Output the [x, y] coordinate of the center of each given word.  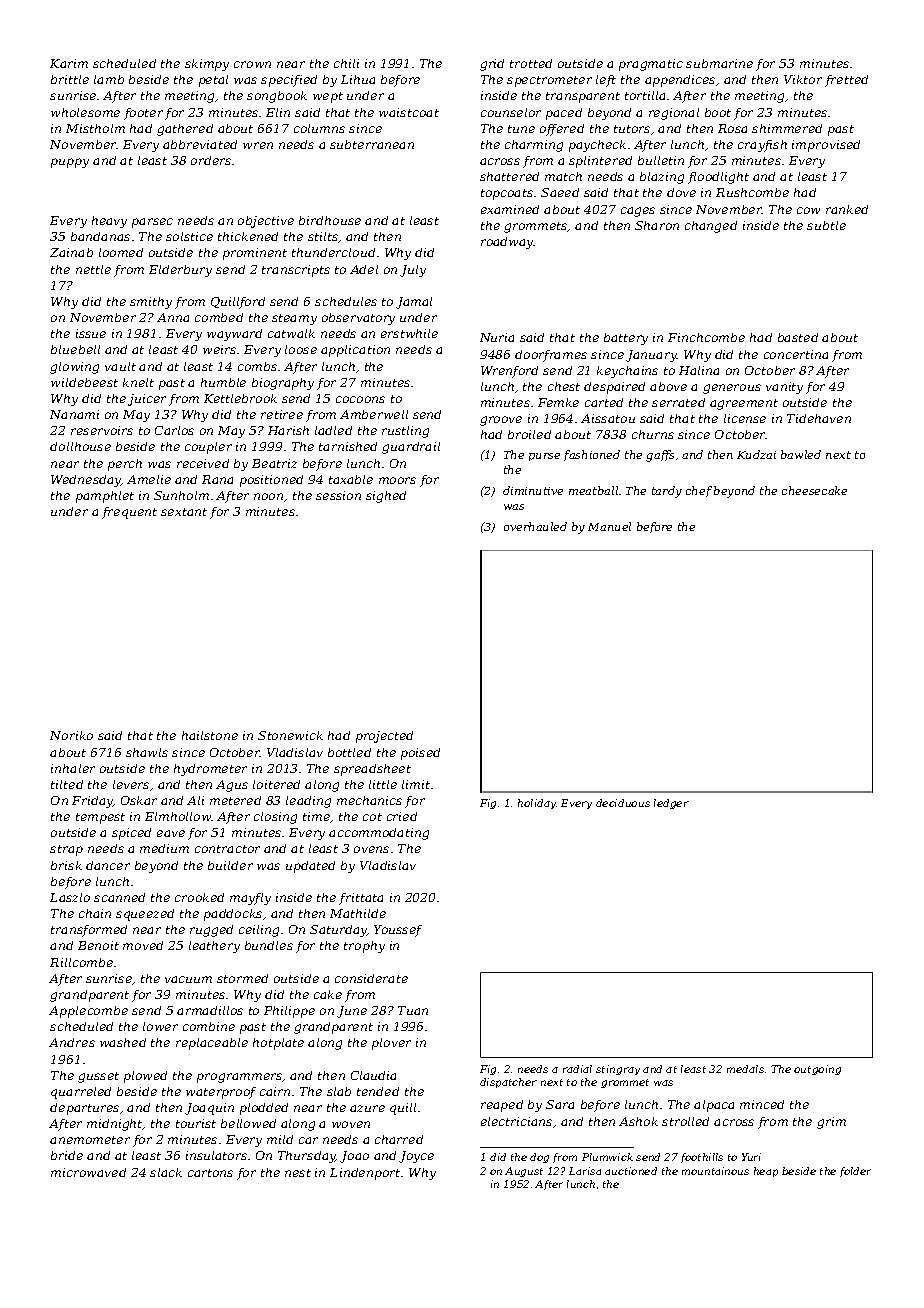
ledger [671, 804]
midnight [115, 1125]
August [524, 1172]
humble [223, 382]
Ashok [638, 1121]
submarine [719, 63]
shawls [147, 752]
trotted [531, 63]
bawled [801, 454]
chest [564, 386]
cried [402, 816]
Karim [69, 63]
